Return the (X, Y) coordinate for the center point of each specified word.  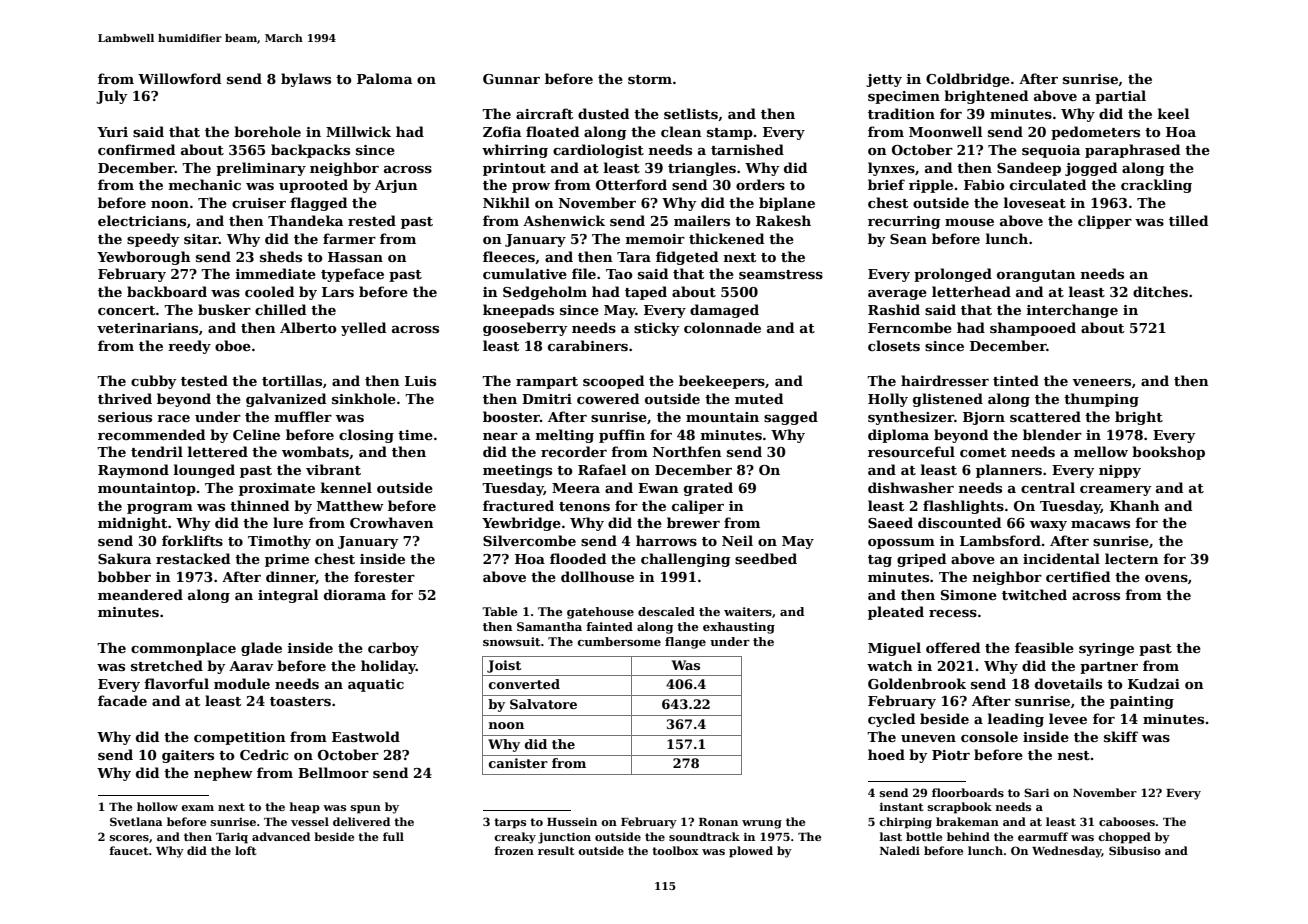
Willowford (179, 78)
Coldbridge (968, 80)
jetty (884, 80)
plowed (751, 852)
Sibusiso (1135, 850)
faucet (129, 850)
